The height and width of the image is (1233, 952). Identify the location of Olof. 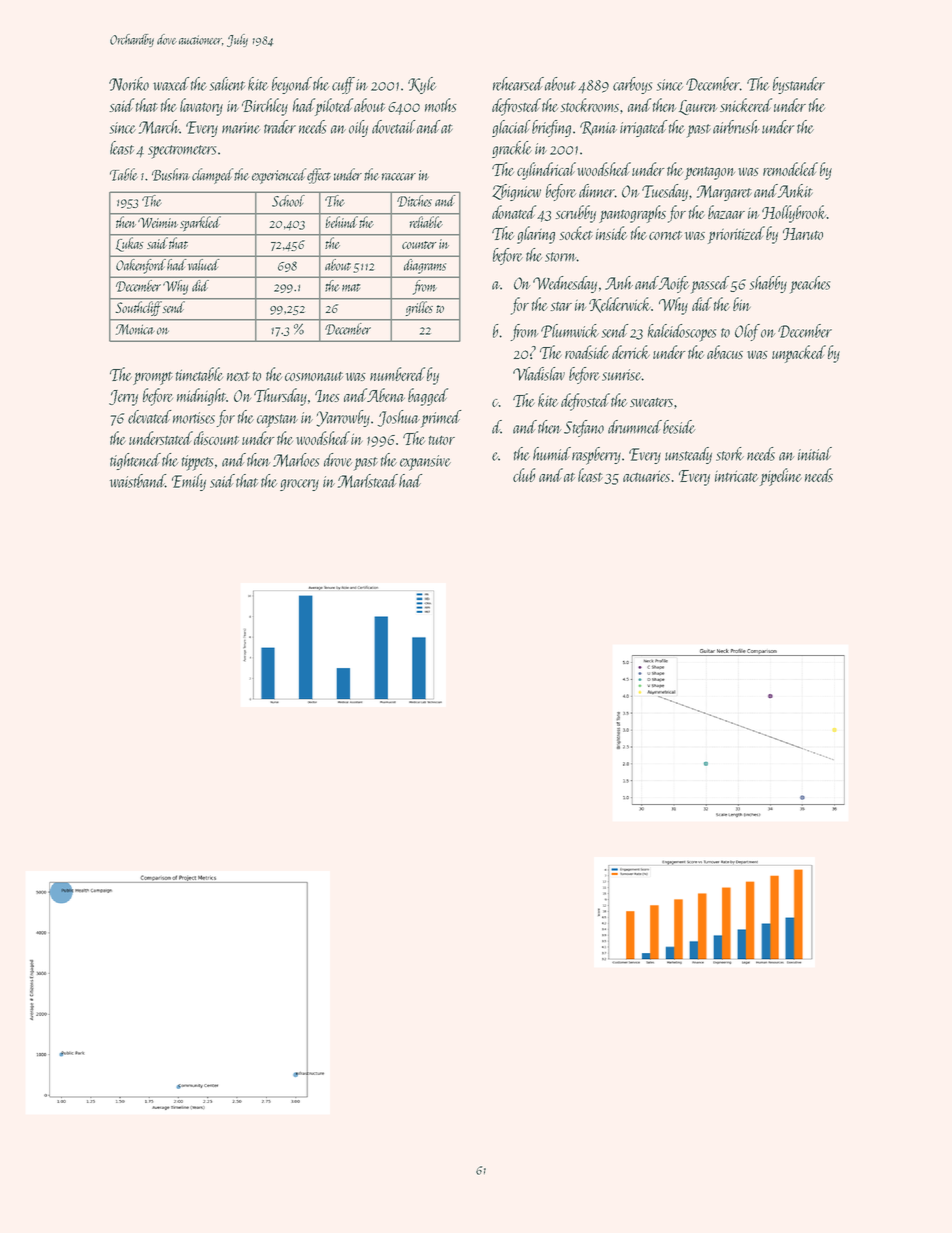
(747, 332).
